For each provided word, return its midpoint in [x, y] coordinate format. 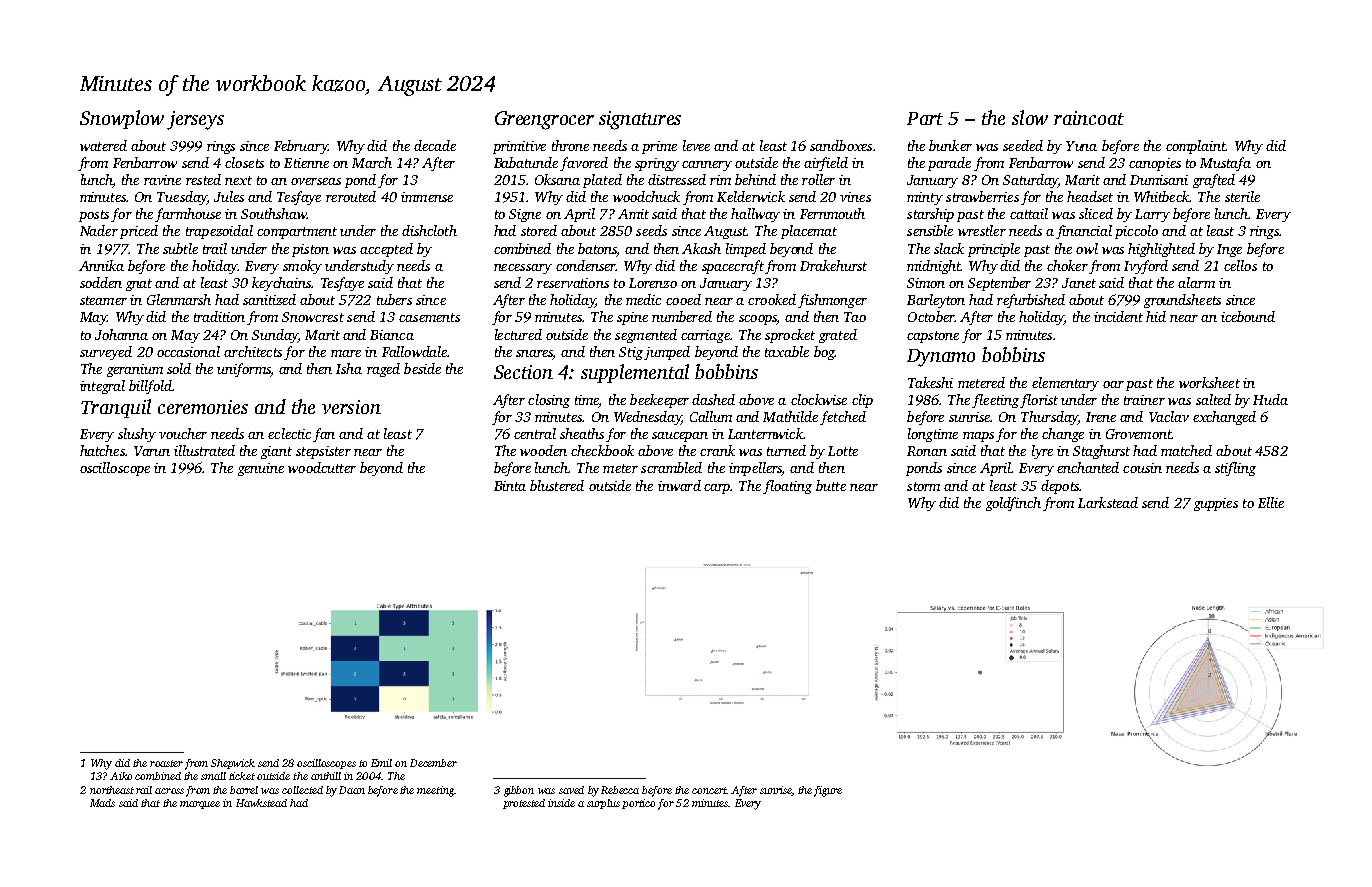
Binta [510, 486]
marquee [200, 805]
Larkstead [1108, 502]
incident [1118, 316]
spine [632, 318]
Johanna [121, 334]
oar [1113, 384]
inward [679, 485]
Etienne [306, 163]
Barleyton [936, 301]
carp [717, 489]
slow [1030, 117]
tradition [219, 316]
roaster [166, 763]
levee [696, 145]
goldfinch [1013, 504]
